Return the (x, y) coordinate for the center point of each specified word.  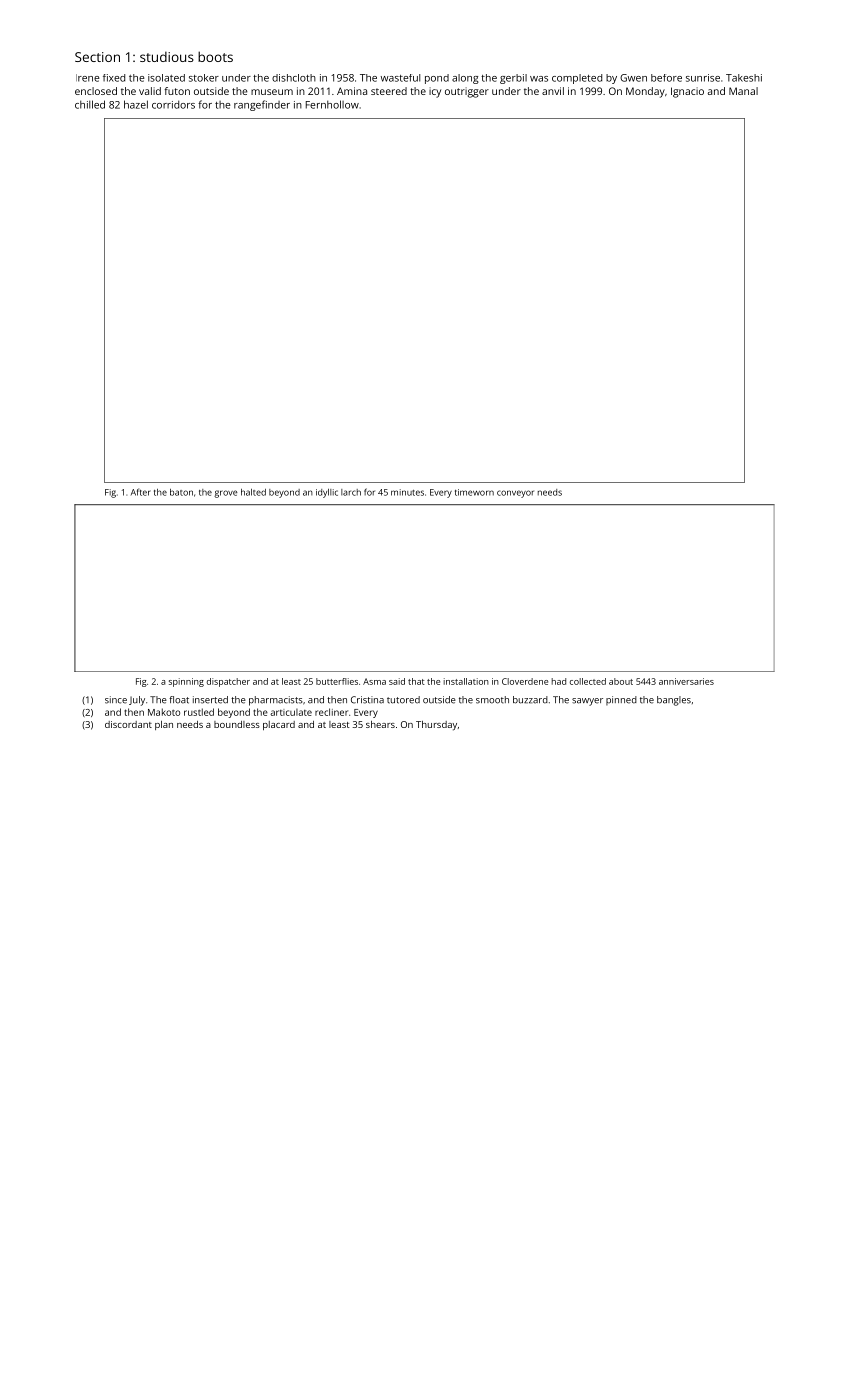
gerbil (513, 79)
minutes (407, 492)
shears (380, 724)
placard (279, 725)
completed (577, 79)
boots (215, 56)
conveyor (515, 494)
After (141, 492)
